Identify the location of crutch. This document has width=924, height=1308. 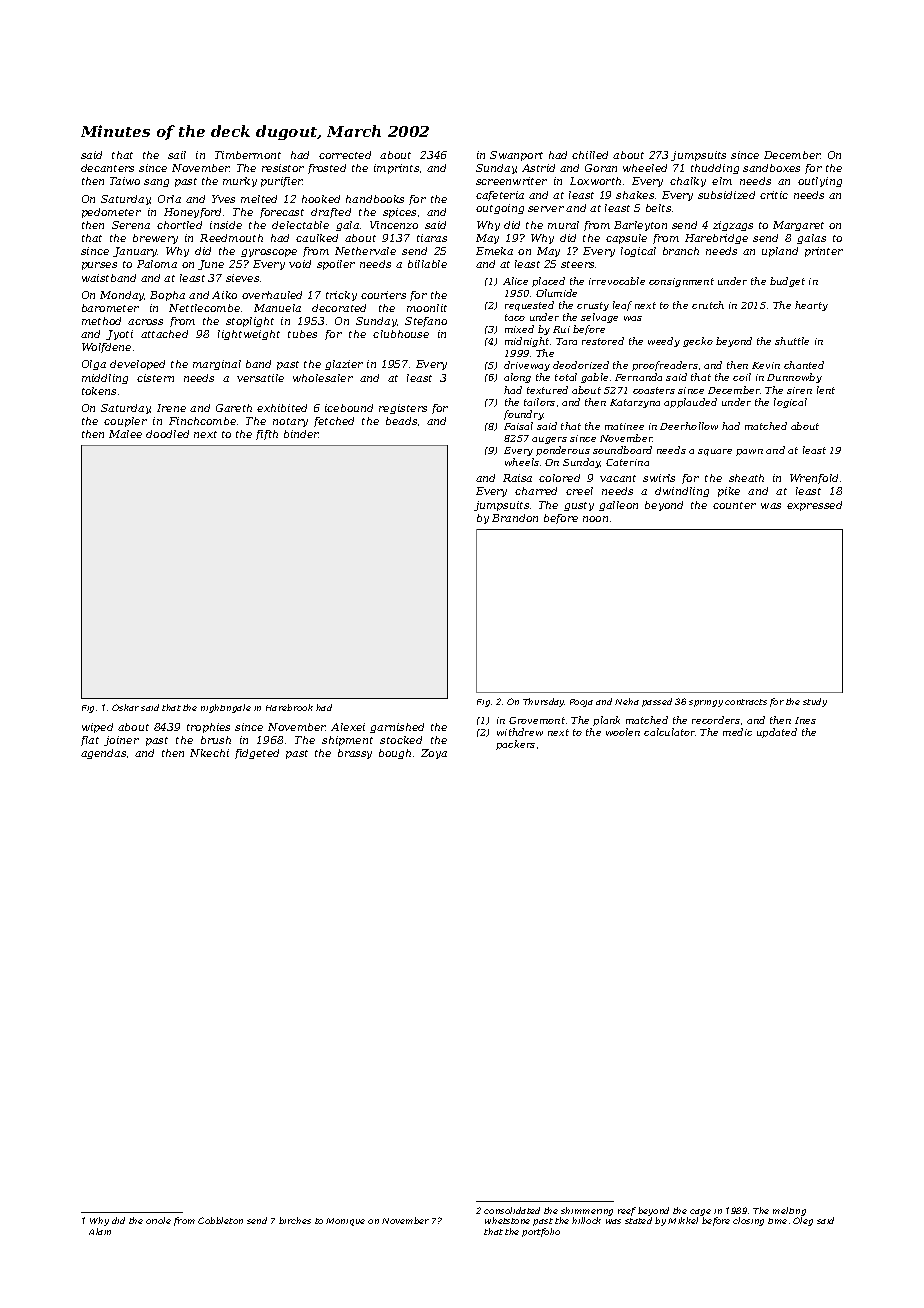
(708, 305).
